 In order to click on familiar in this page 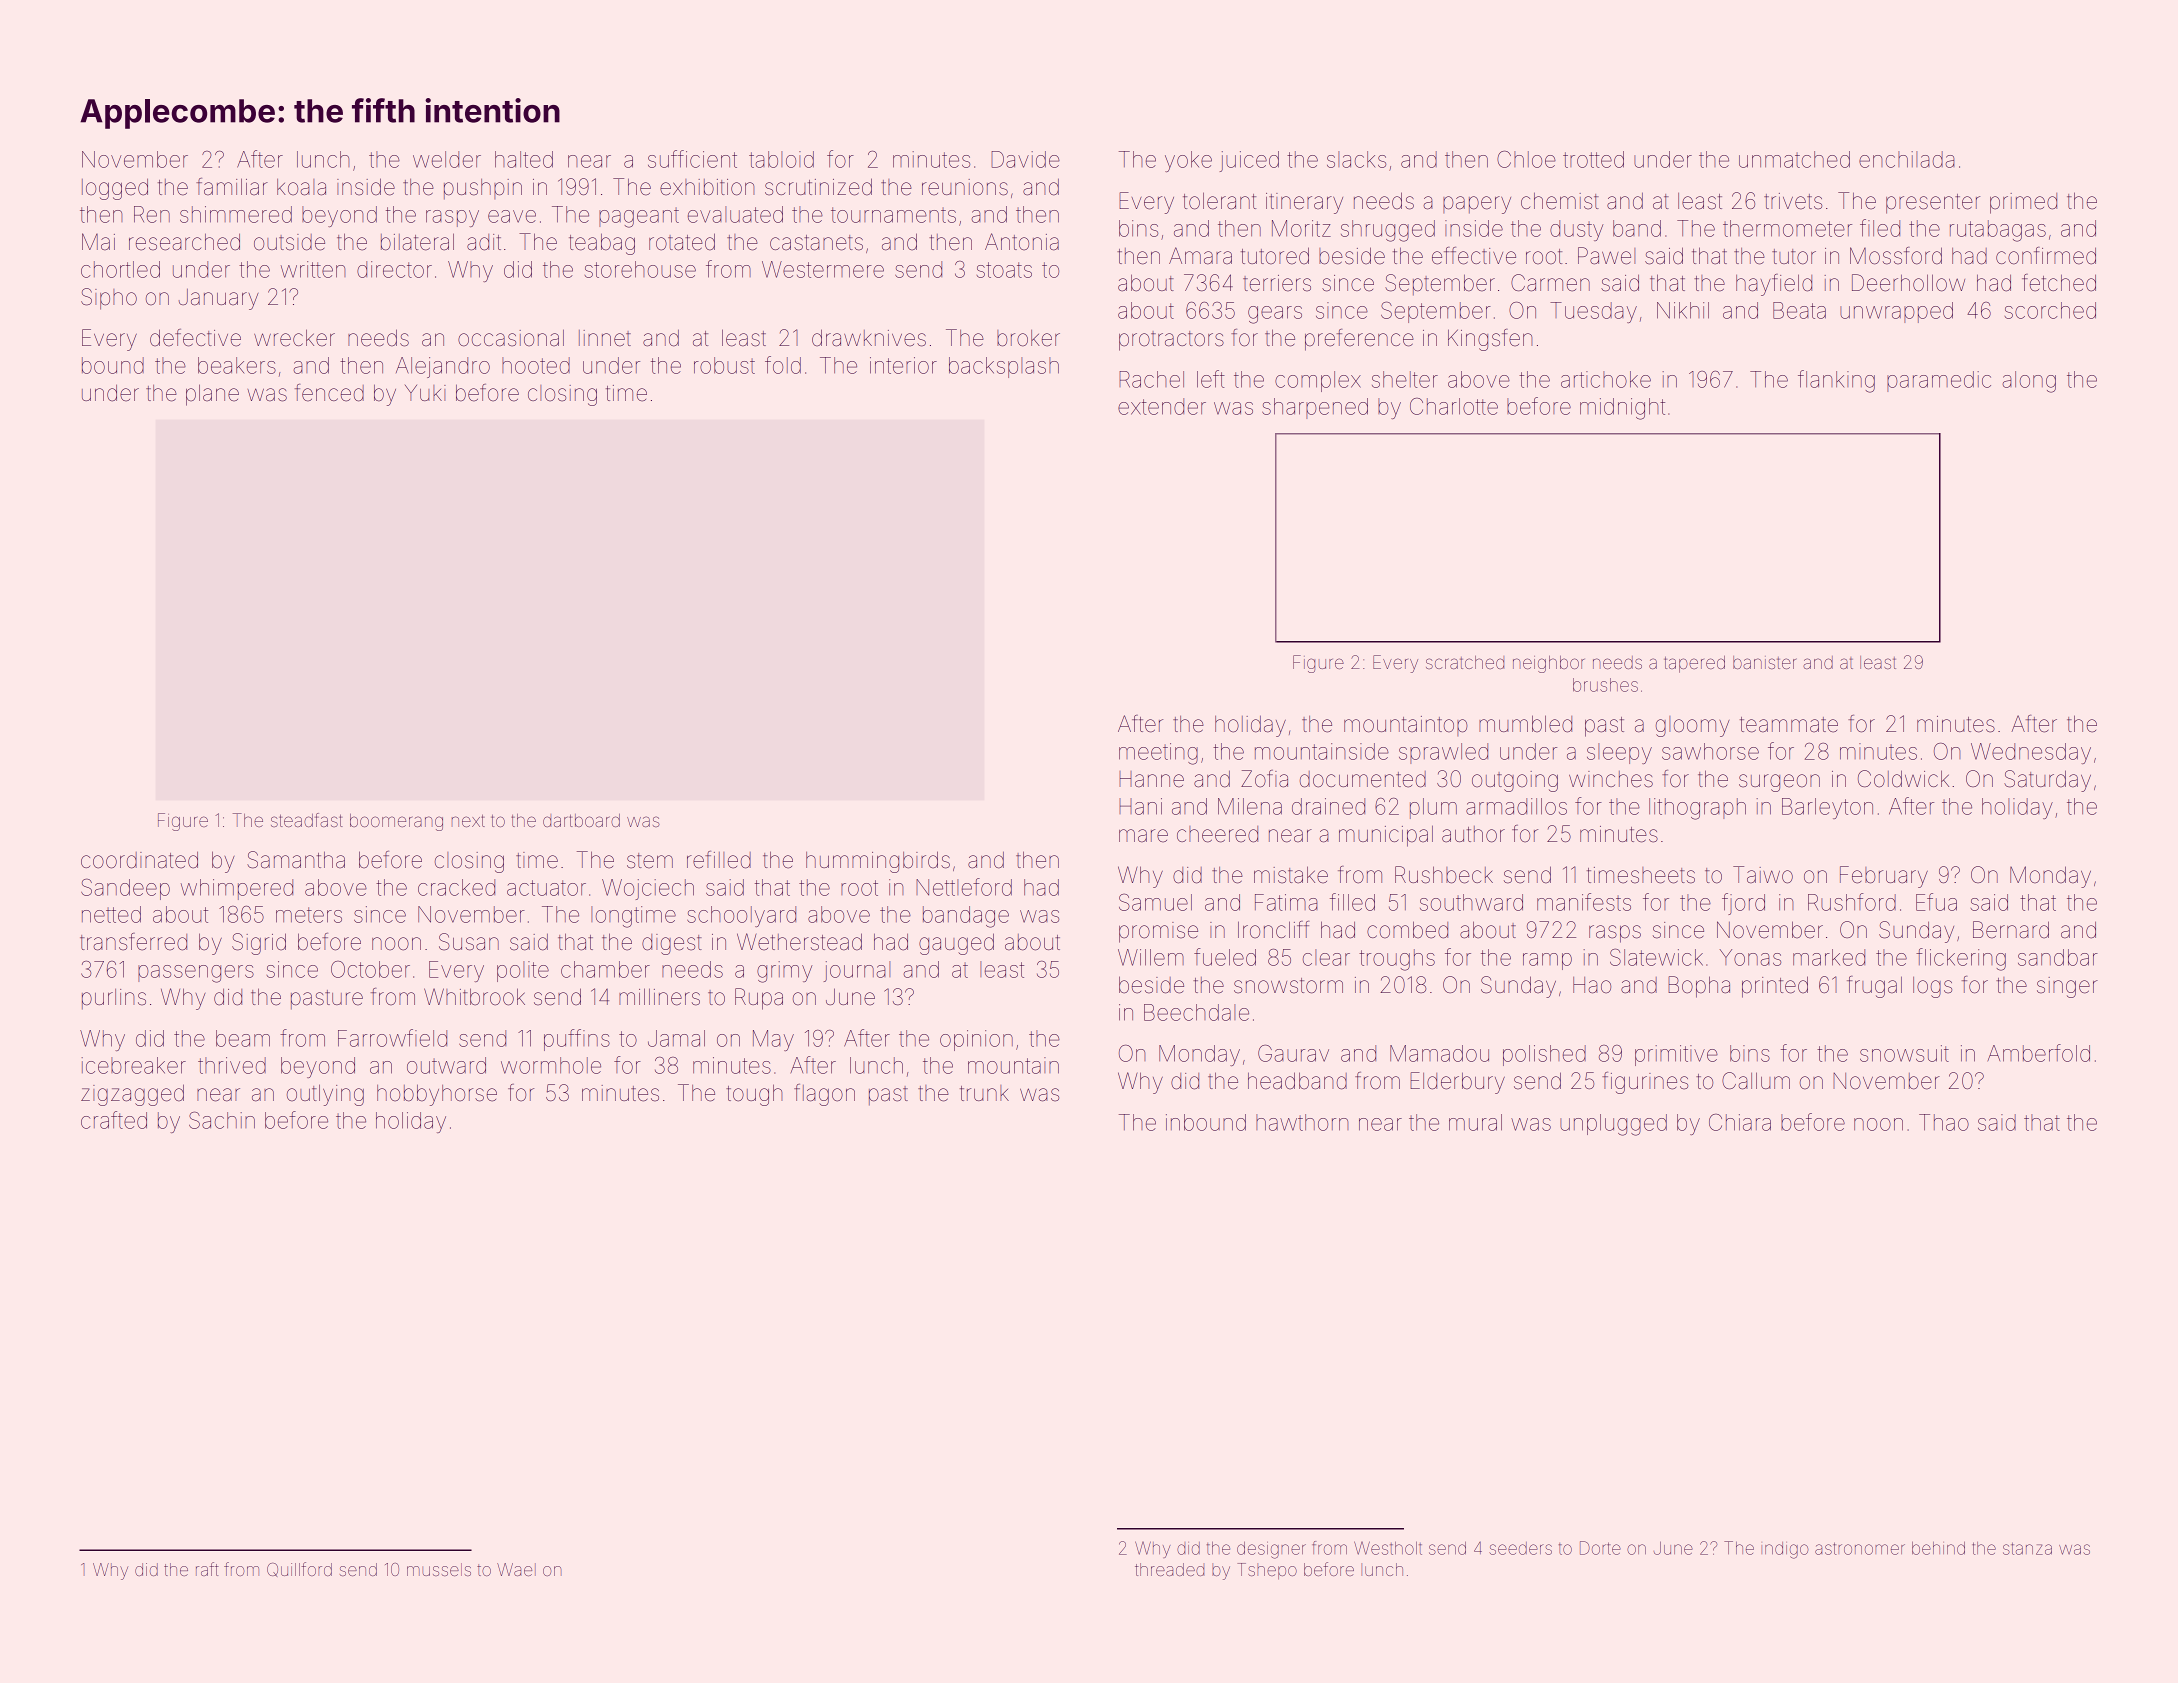, I will do `click(232, 186)`.
